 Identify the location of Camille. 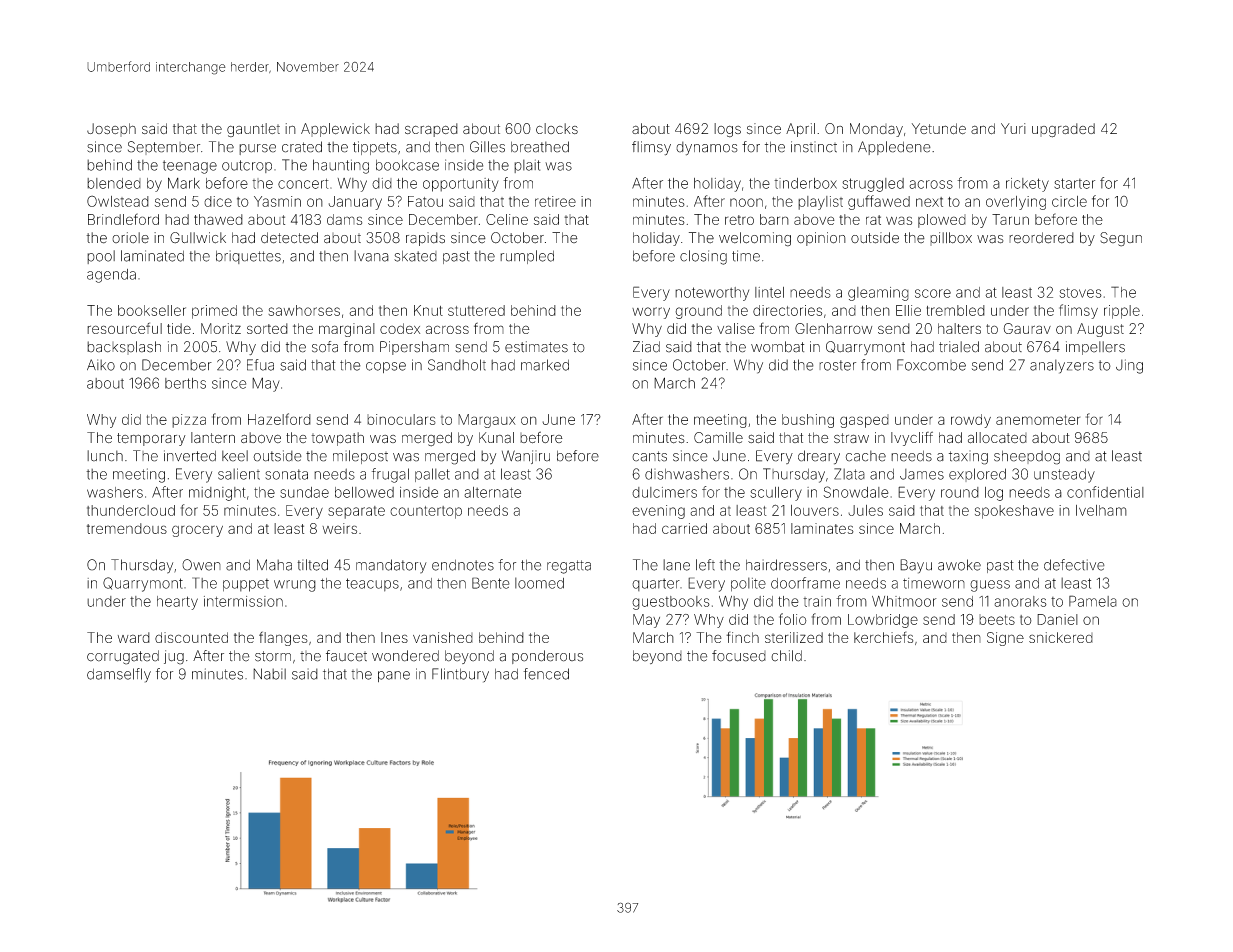
(718, 438).
